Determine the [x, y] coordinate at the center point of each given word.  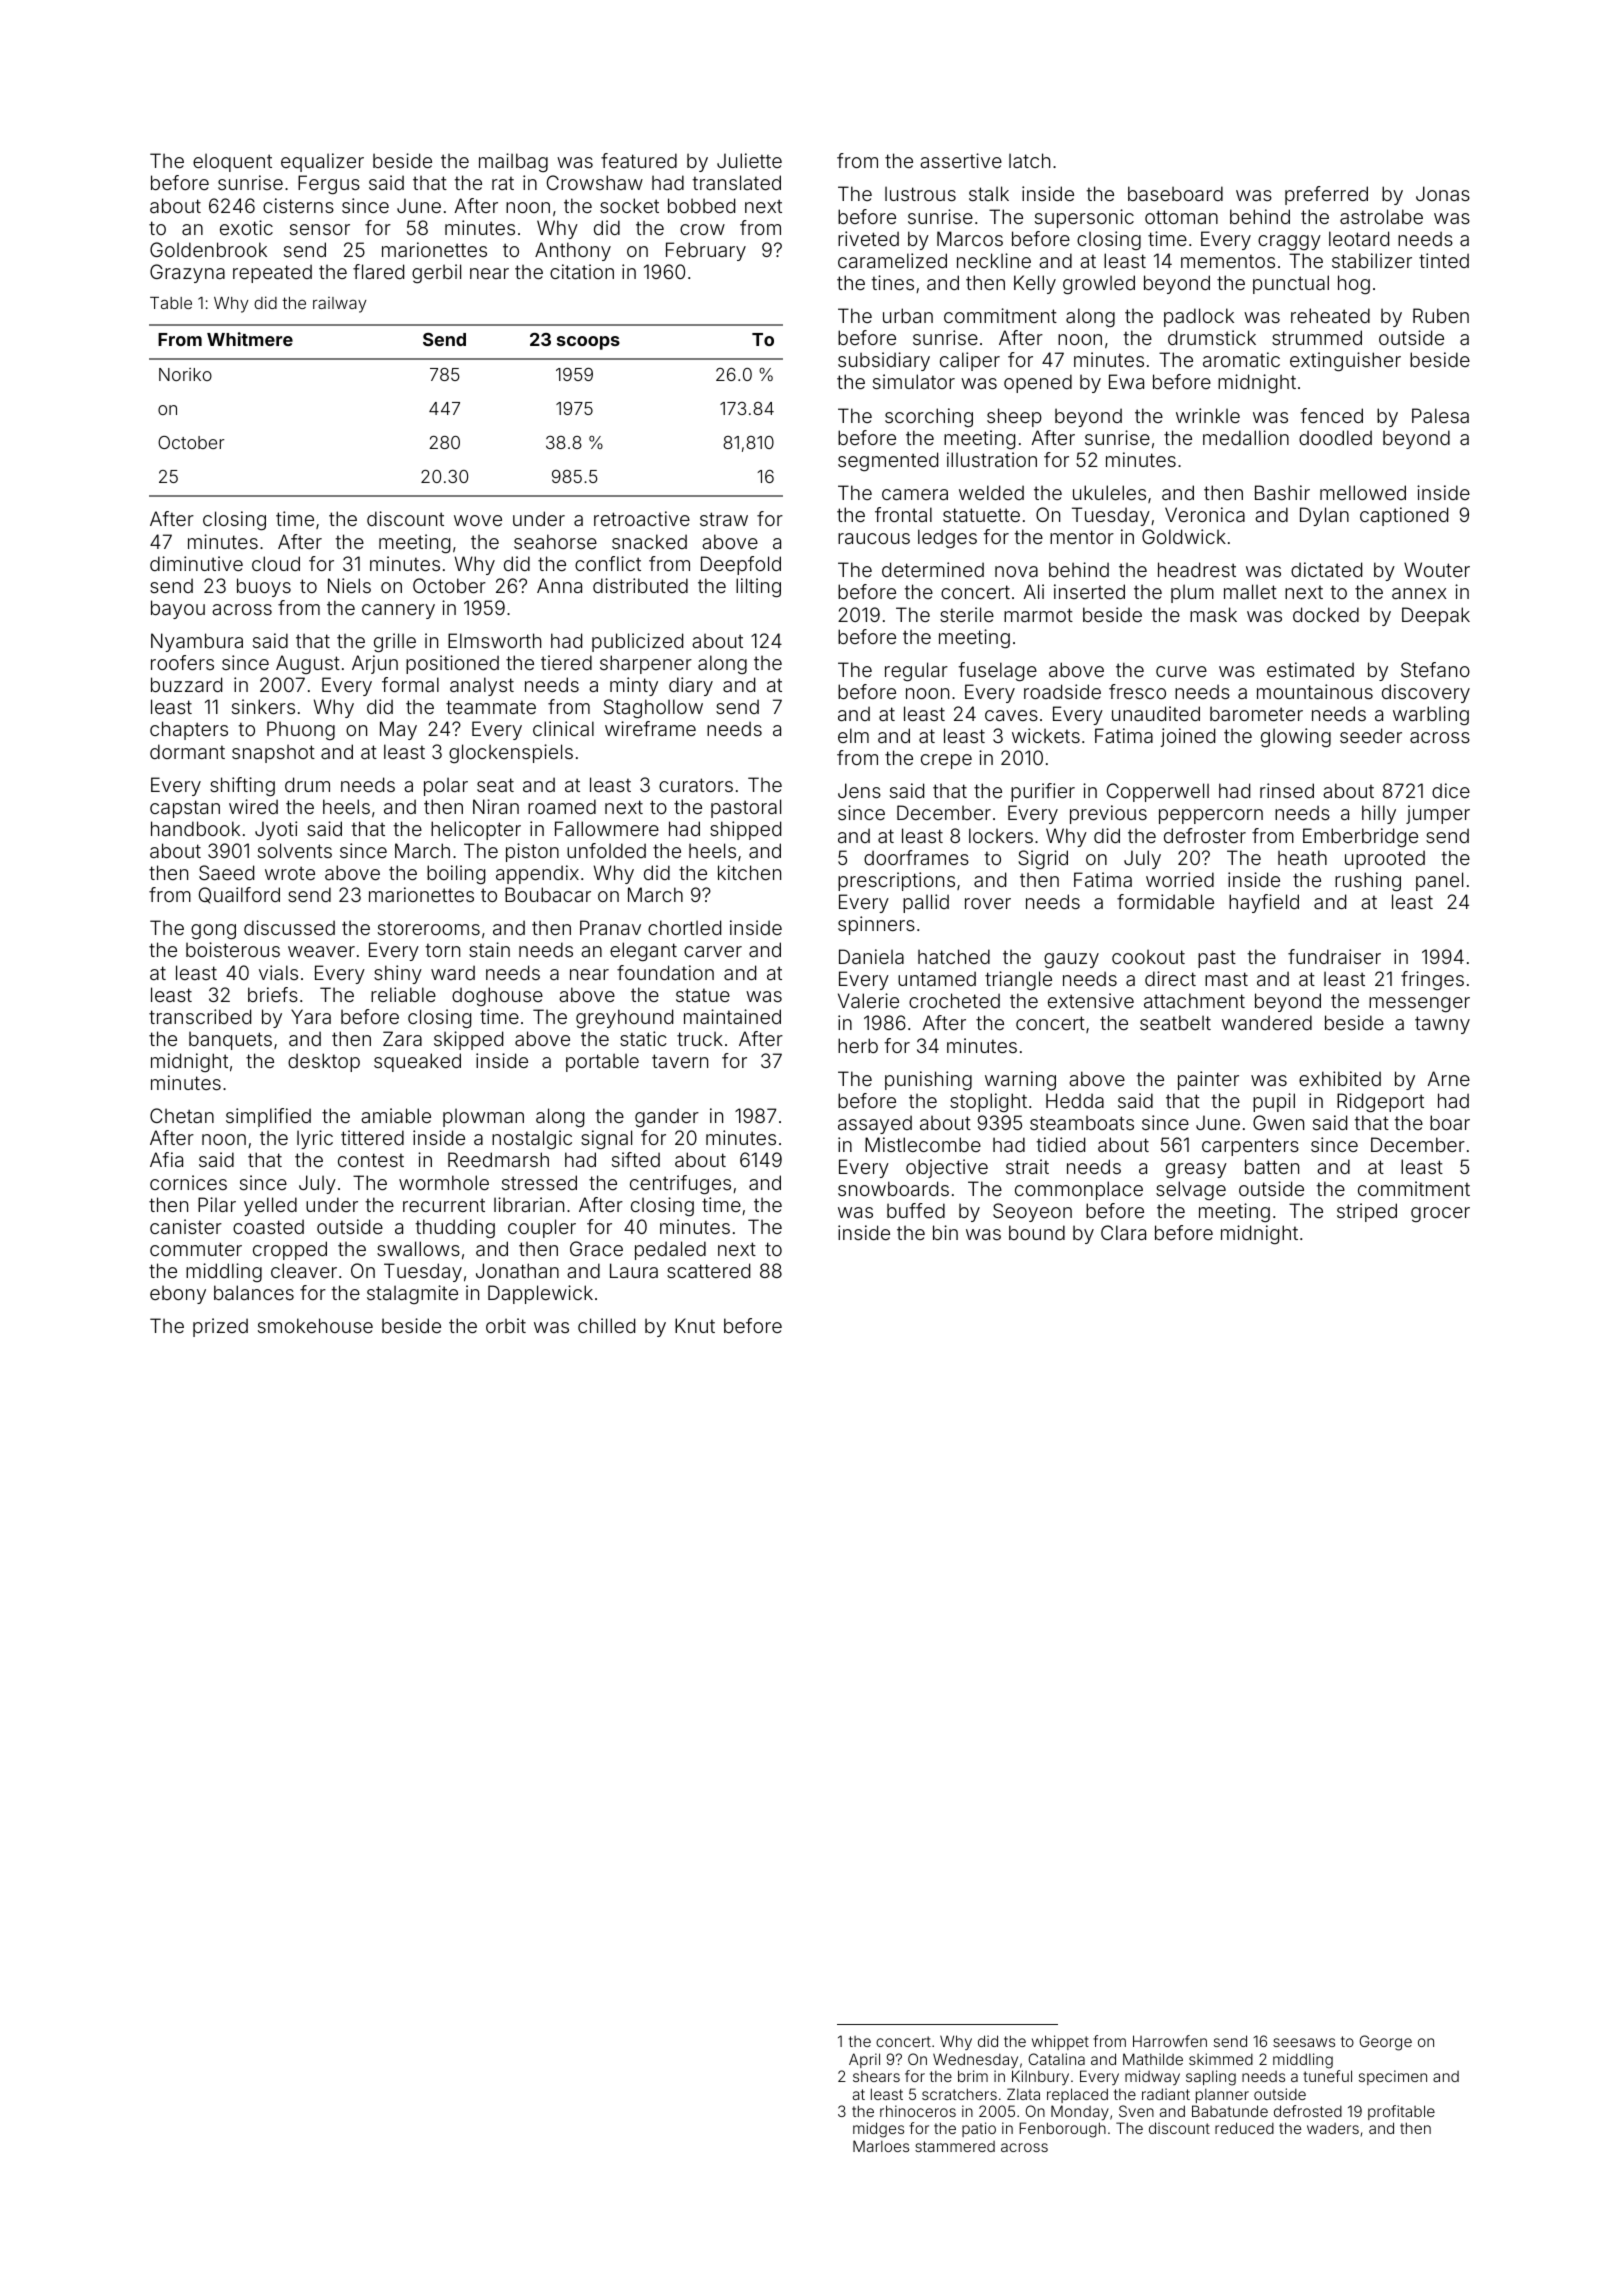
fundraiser [1334, 956]
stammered [955, 2146]
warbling [1431, 715]
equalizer [322, 162]
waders [1333, 2128]
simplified [268, 1117]
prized [220, 1327]
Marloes [881, 2146]
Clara [1123, 1232]
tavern [680, 1061]
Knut [695, 1325]
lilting [758, 587]
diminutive [196, 563]
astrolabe [1381, 216]
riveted [868, 238]
